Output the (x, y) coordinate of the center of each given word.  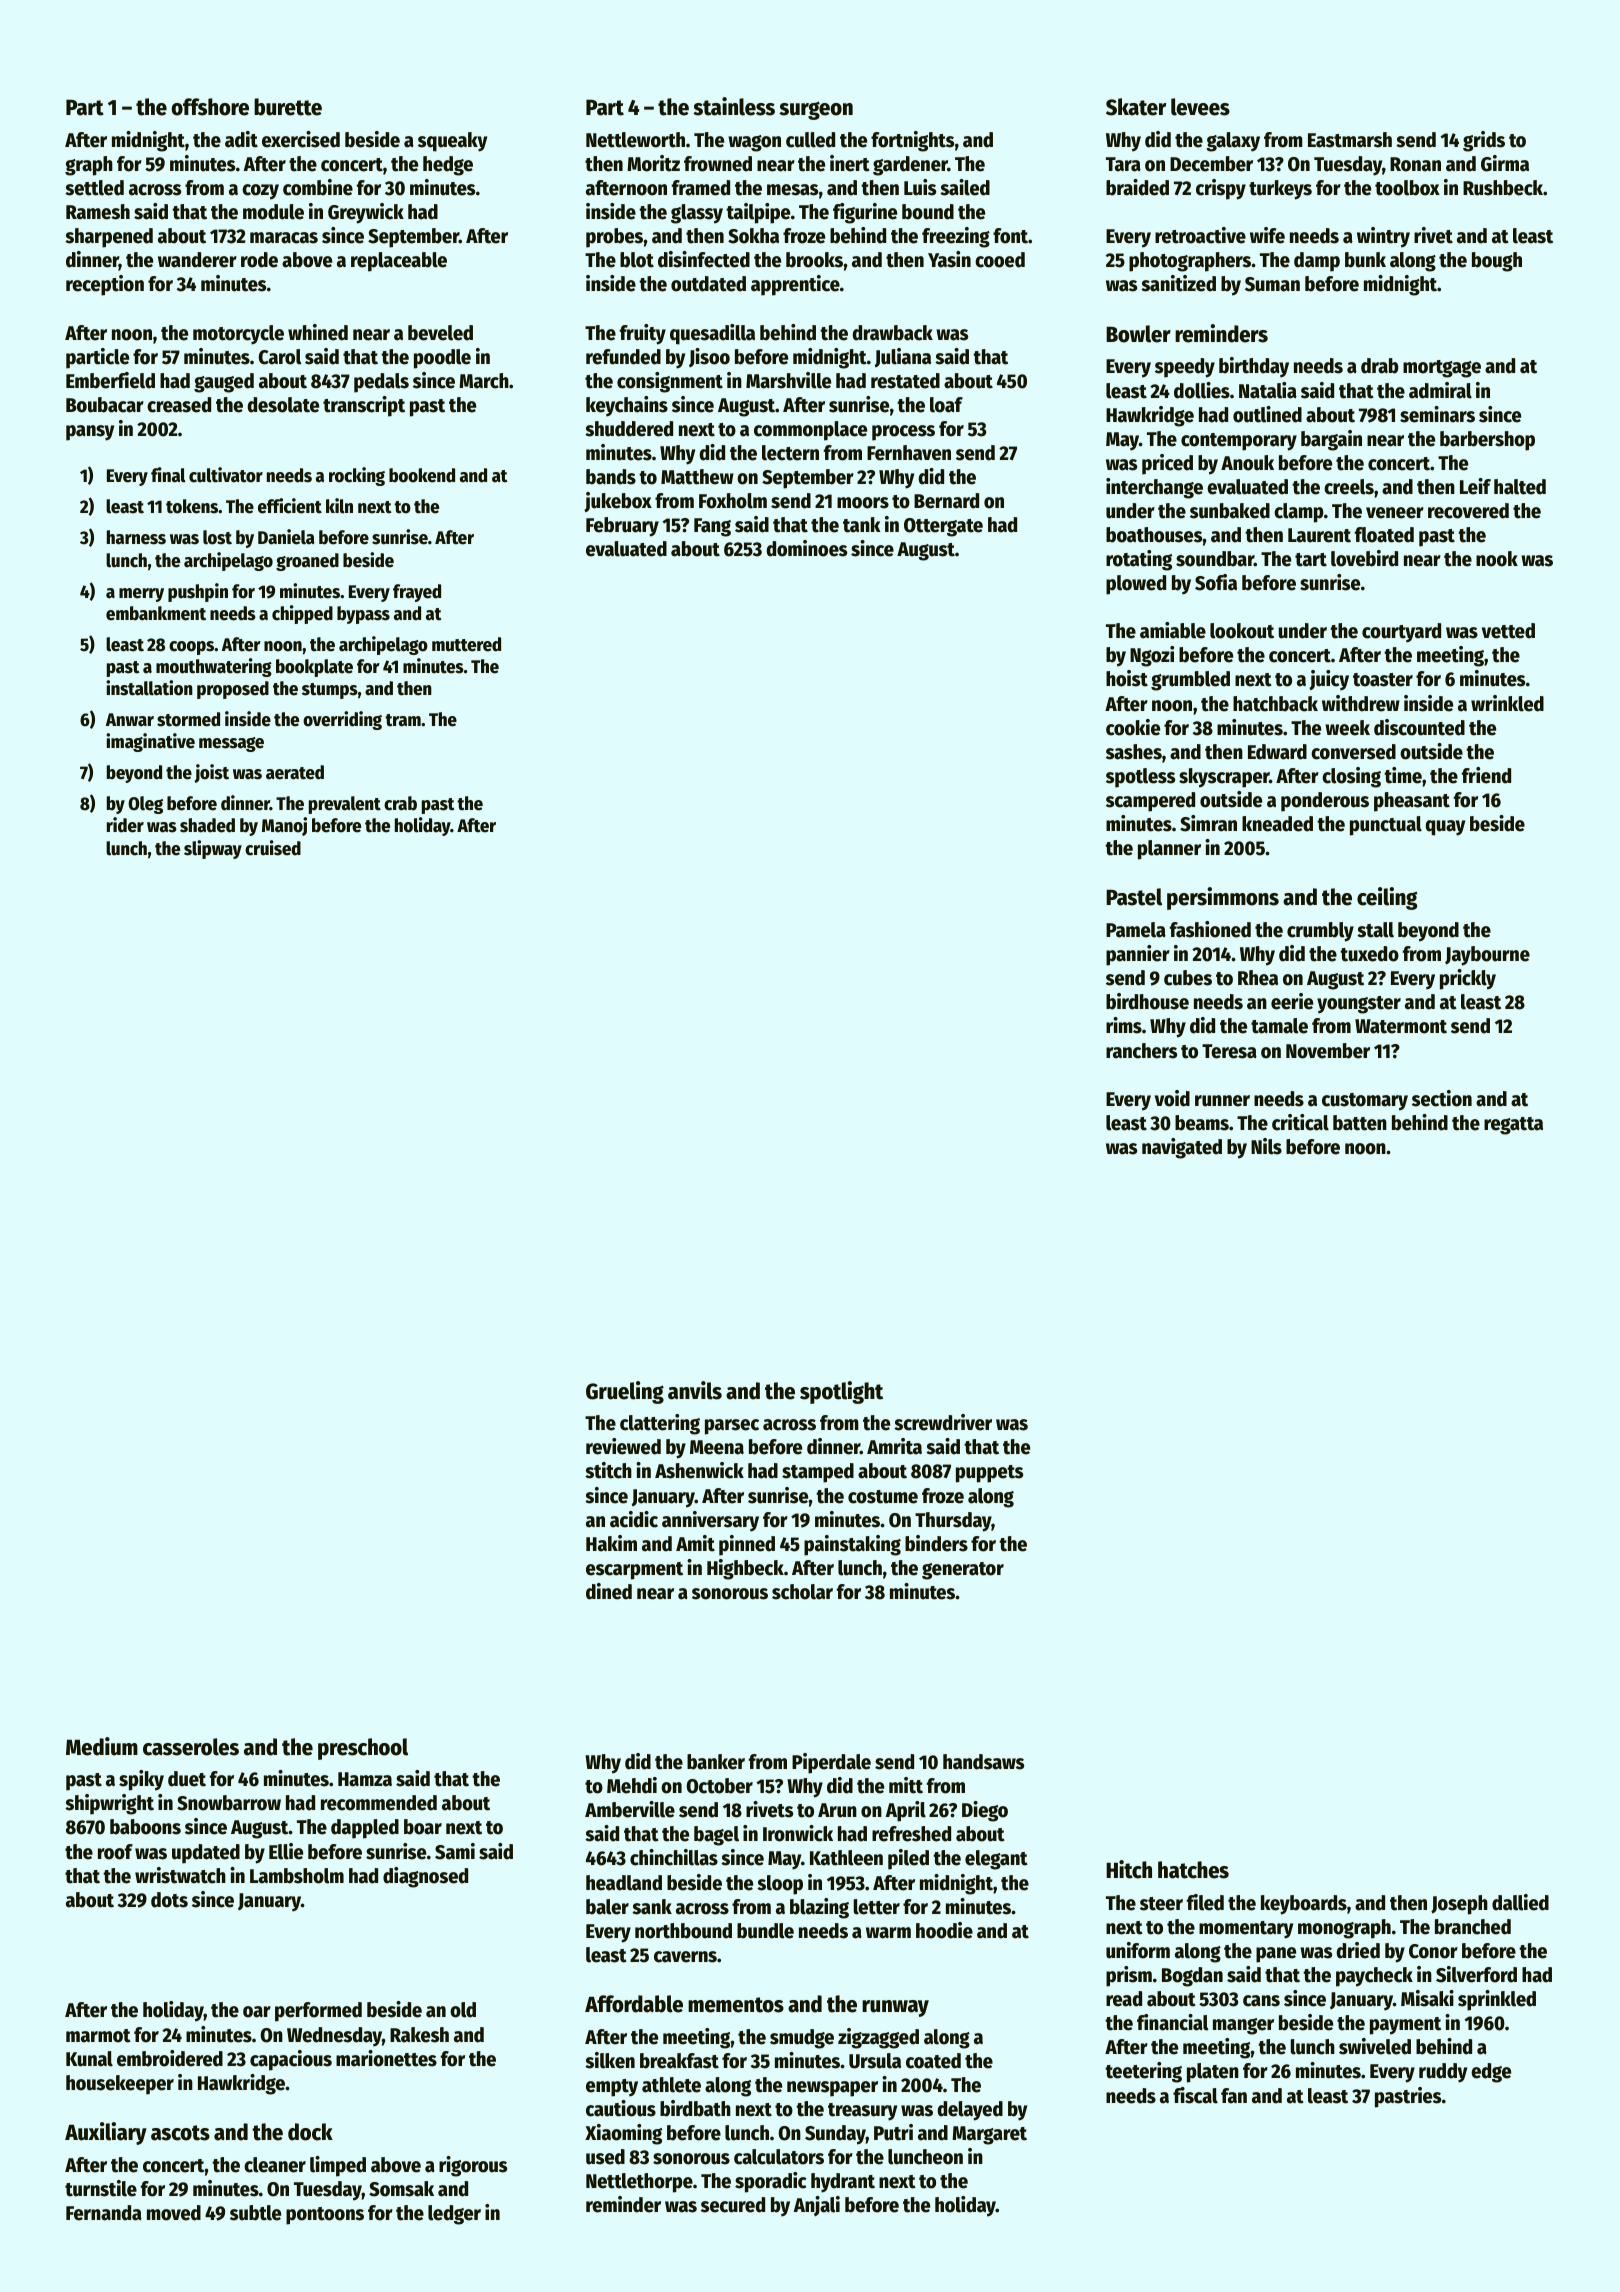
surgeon (816, 110)
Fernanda (104, 2213)
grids (1484, 141)
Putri (893, 2132)
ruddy (1443, 2073)
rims (1124, 1025)
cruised (273, 848)
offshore (210, 107)
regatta (1513, 1126)
